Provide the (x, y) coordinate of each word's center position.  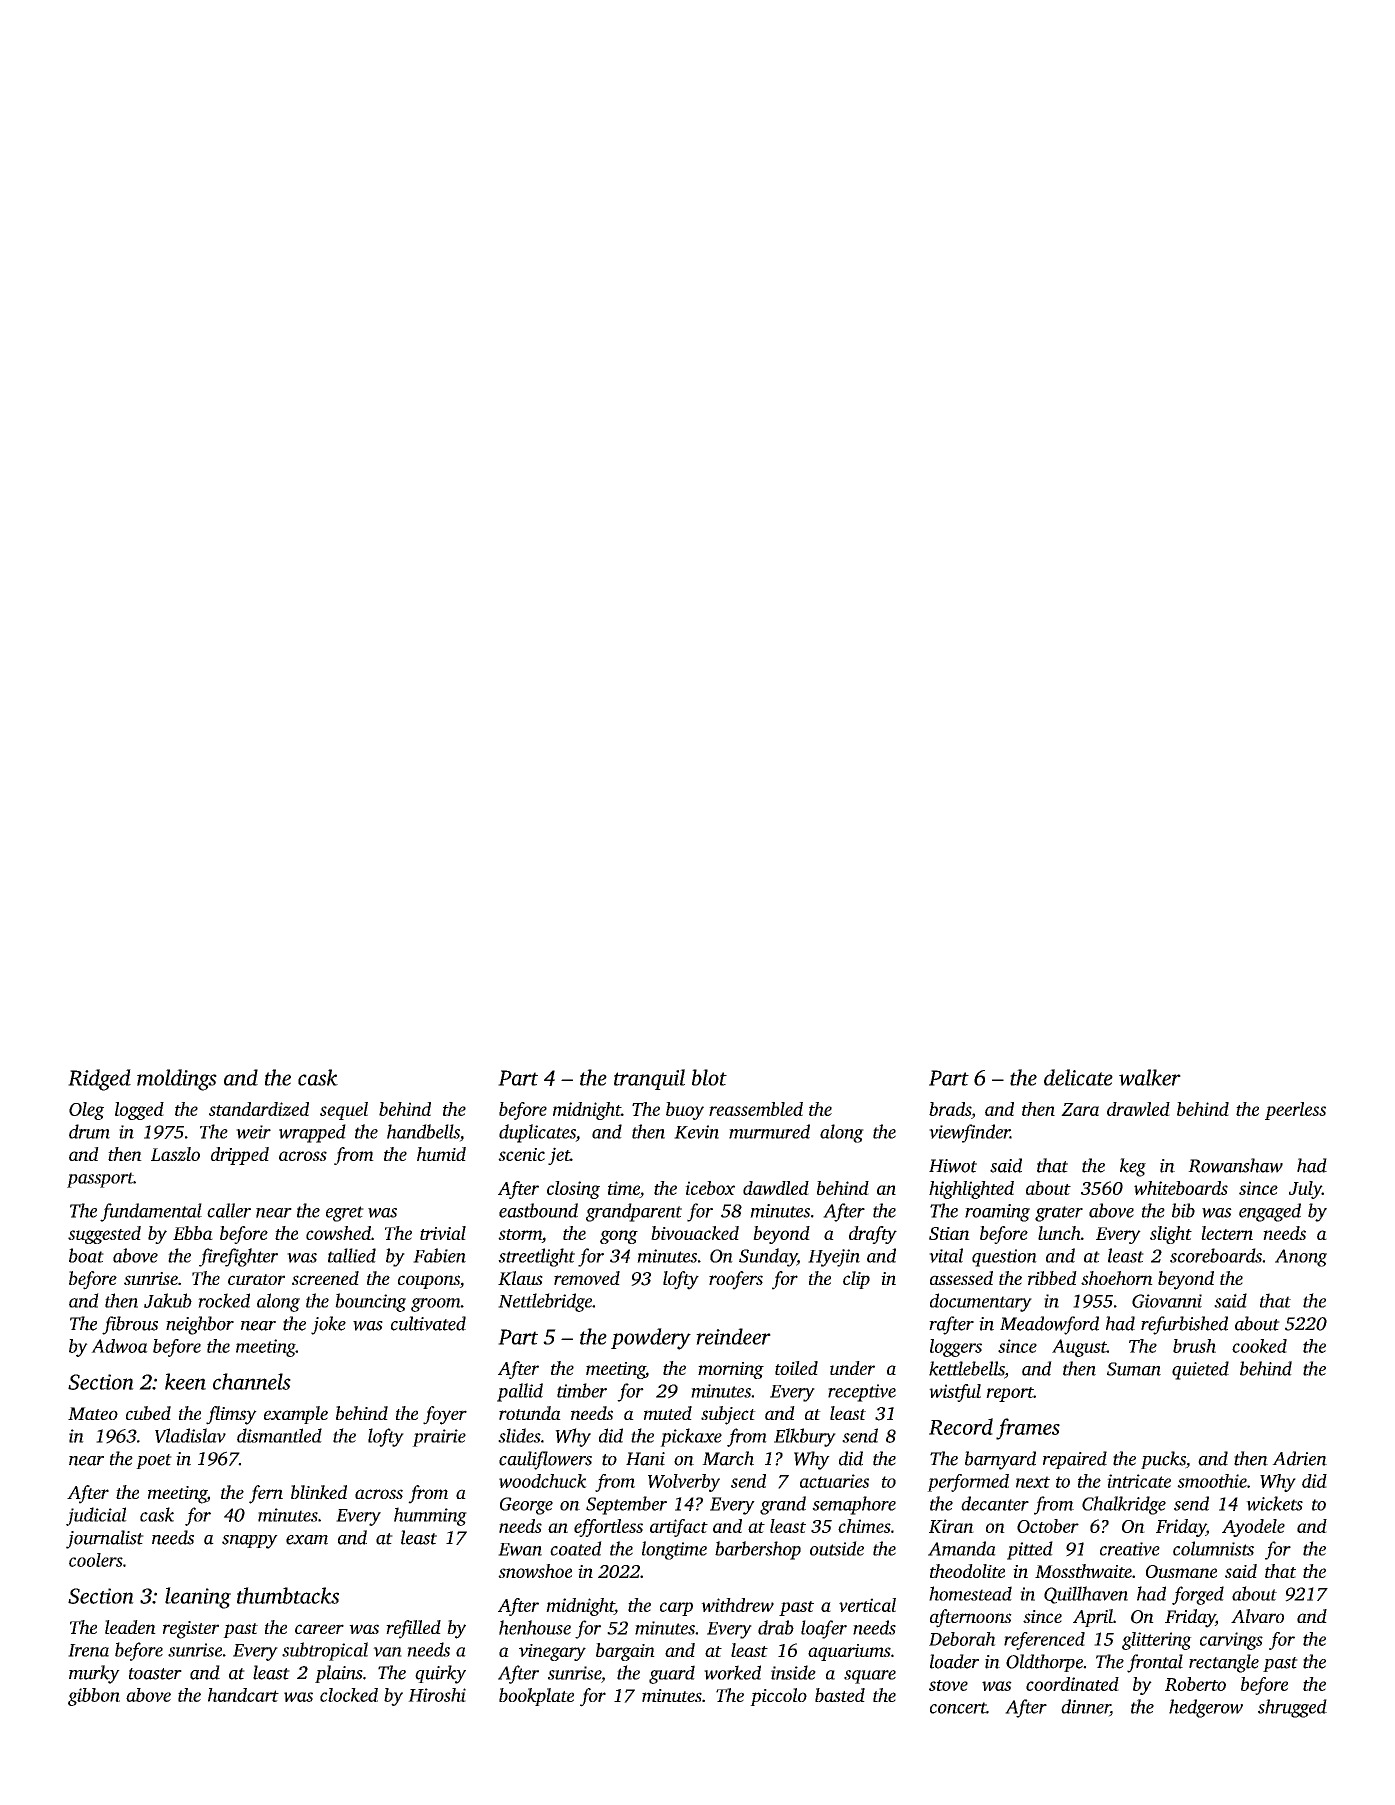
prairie (439, 1438)
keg (1133, 1167)
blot (709, 1077)
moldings (177, 1080)
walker (1150, 1077)
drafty (873, 1235)
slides (519, 1435)
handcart (243, 1695)
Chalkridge (1124, 1505)
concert (958, 1708)
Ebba (193, 1233)
